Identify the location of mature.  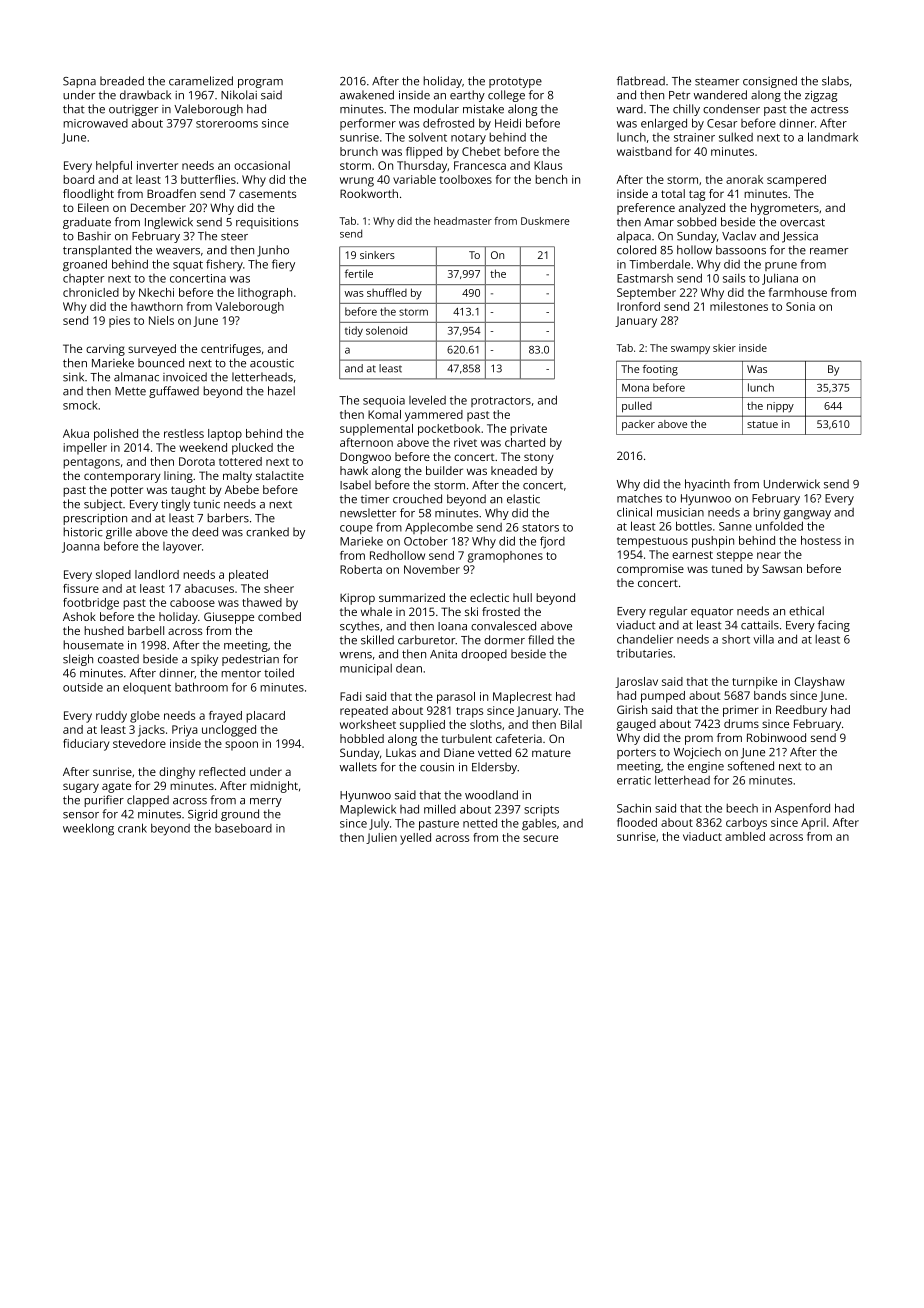
(551, 753).
